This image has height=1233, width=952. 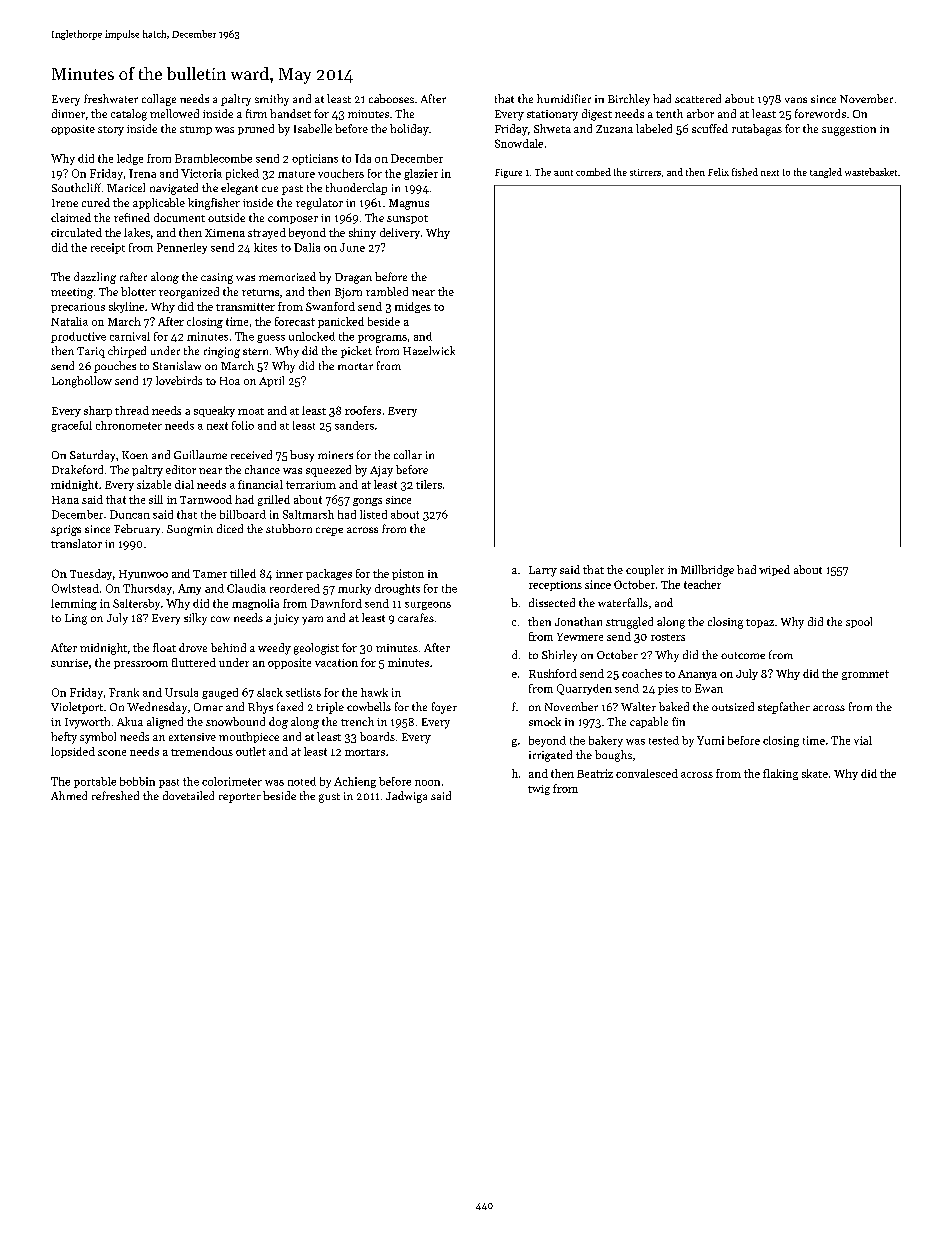 What do you see at coordinates (179, 380) in the image?
I see `lovebirds` at bounding box center [179, 380].
